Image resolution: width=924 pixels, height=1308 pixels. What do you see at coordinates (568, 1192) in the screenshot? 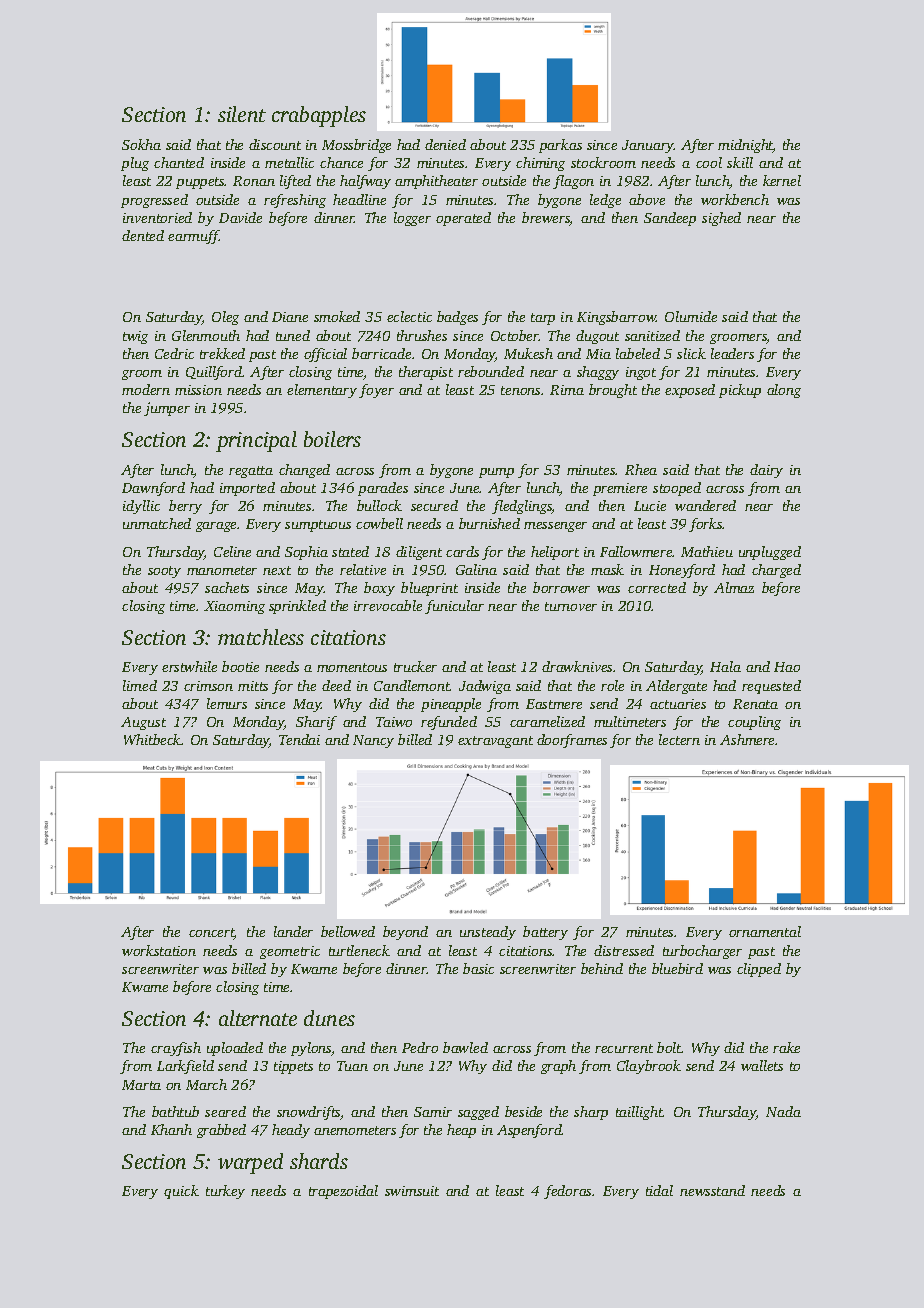
I see `fedoras` at bounding box center [568, 1192].
